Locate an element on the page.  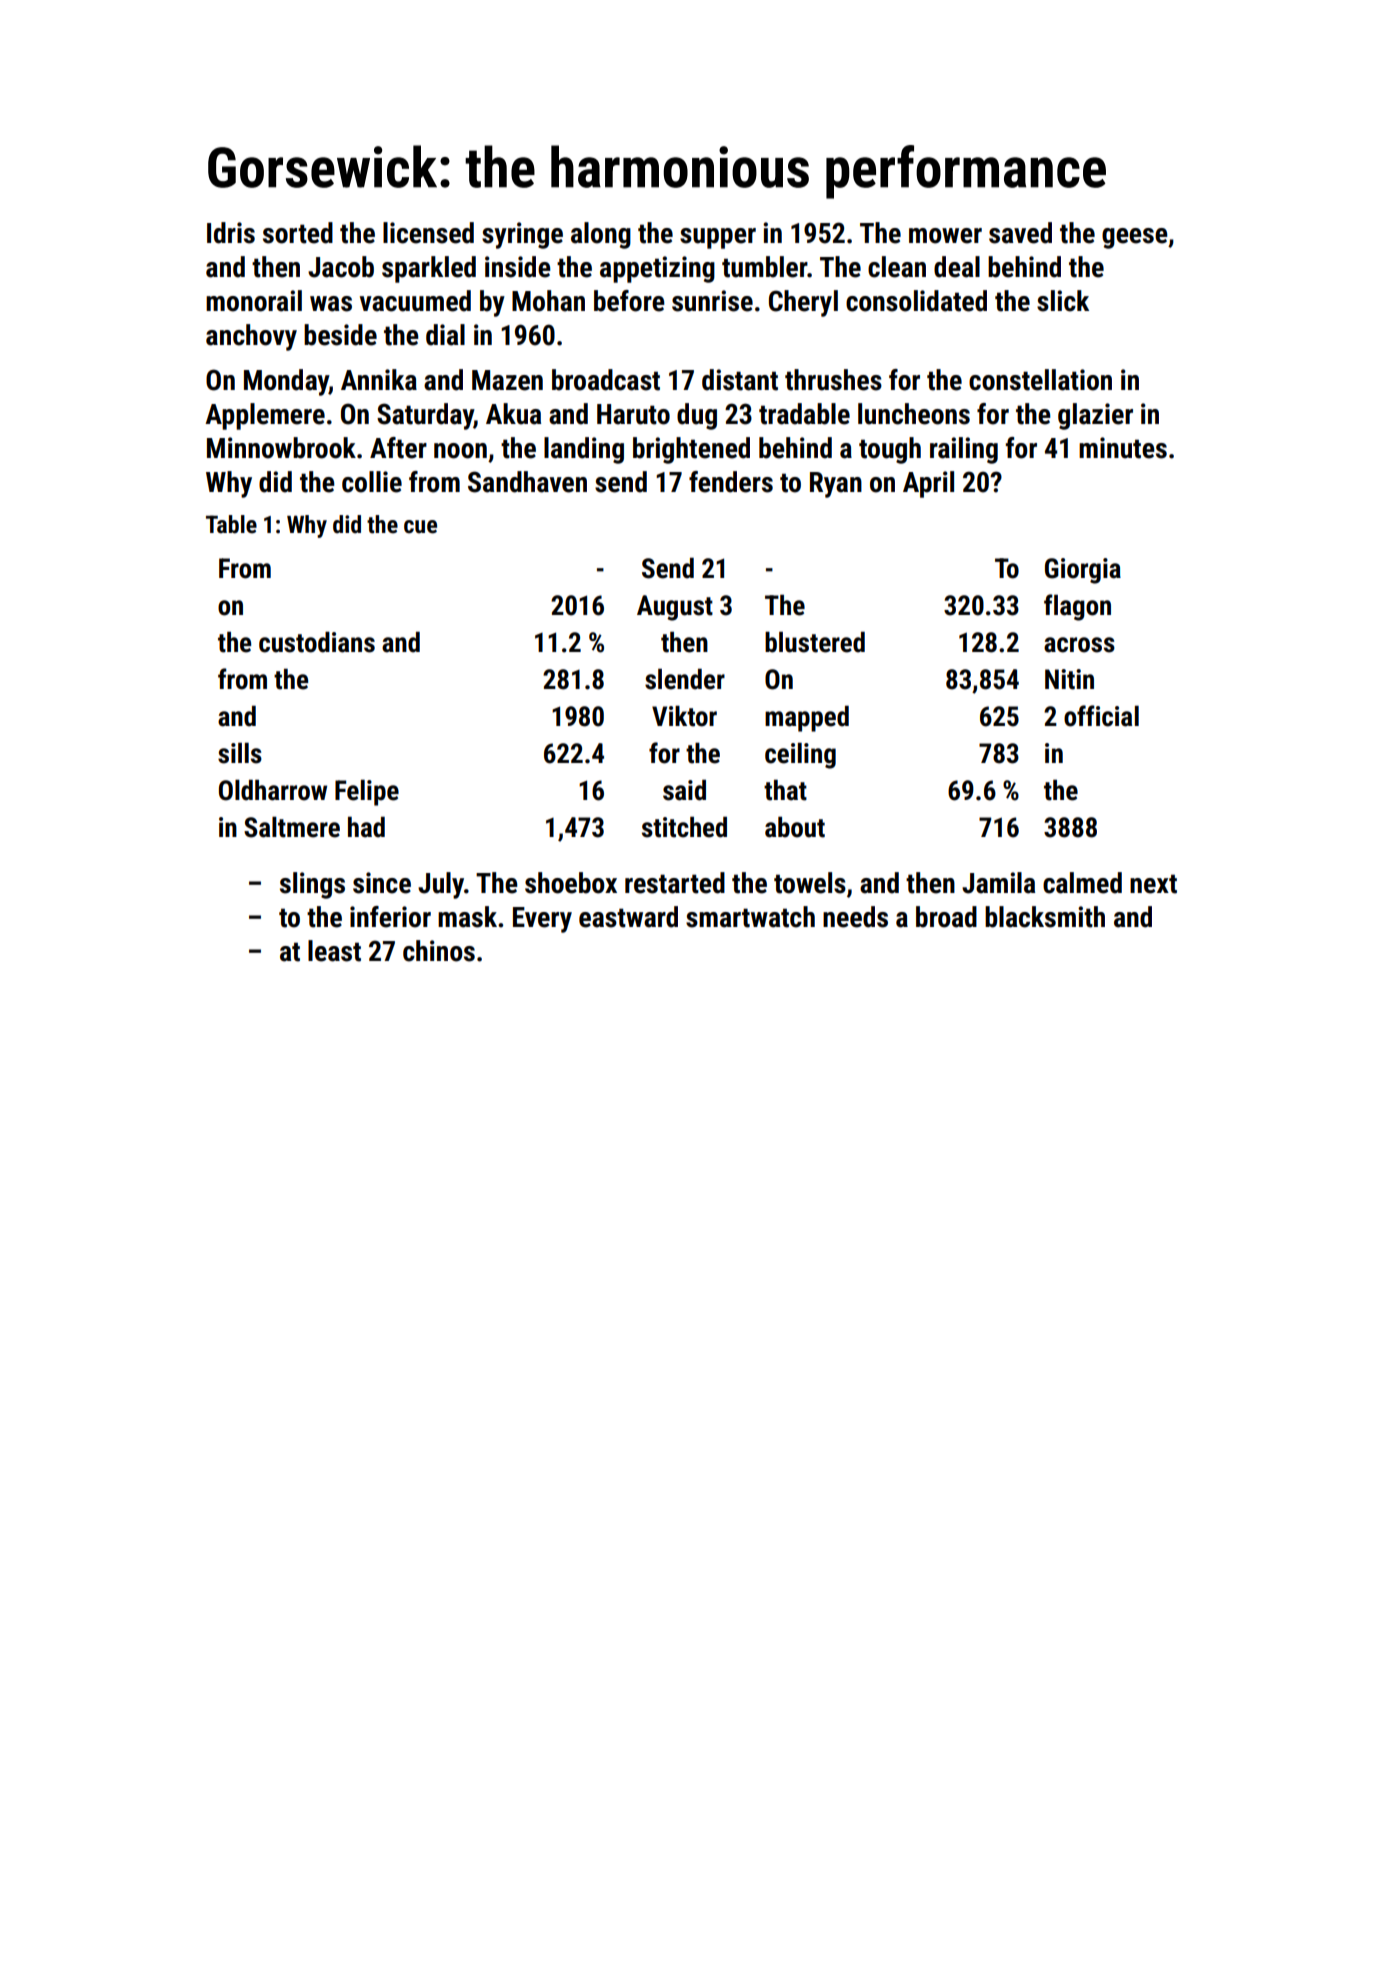
along is located at coordinates (601, 235).
